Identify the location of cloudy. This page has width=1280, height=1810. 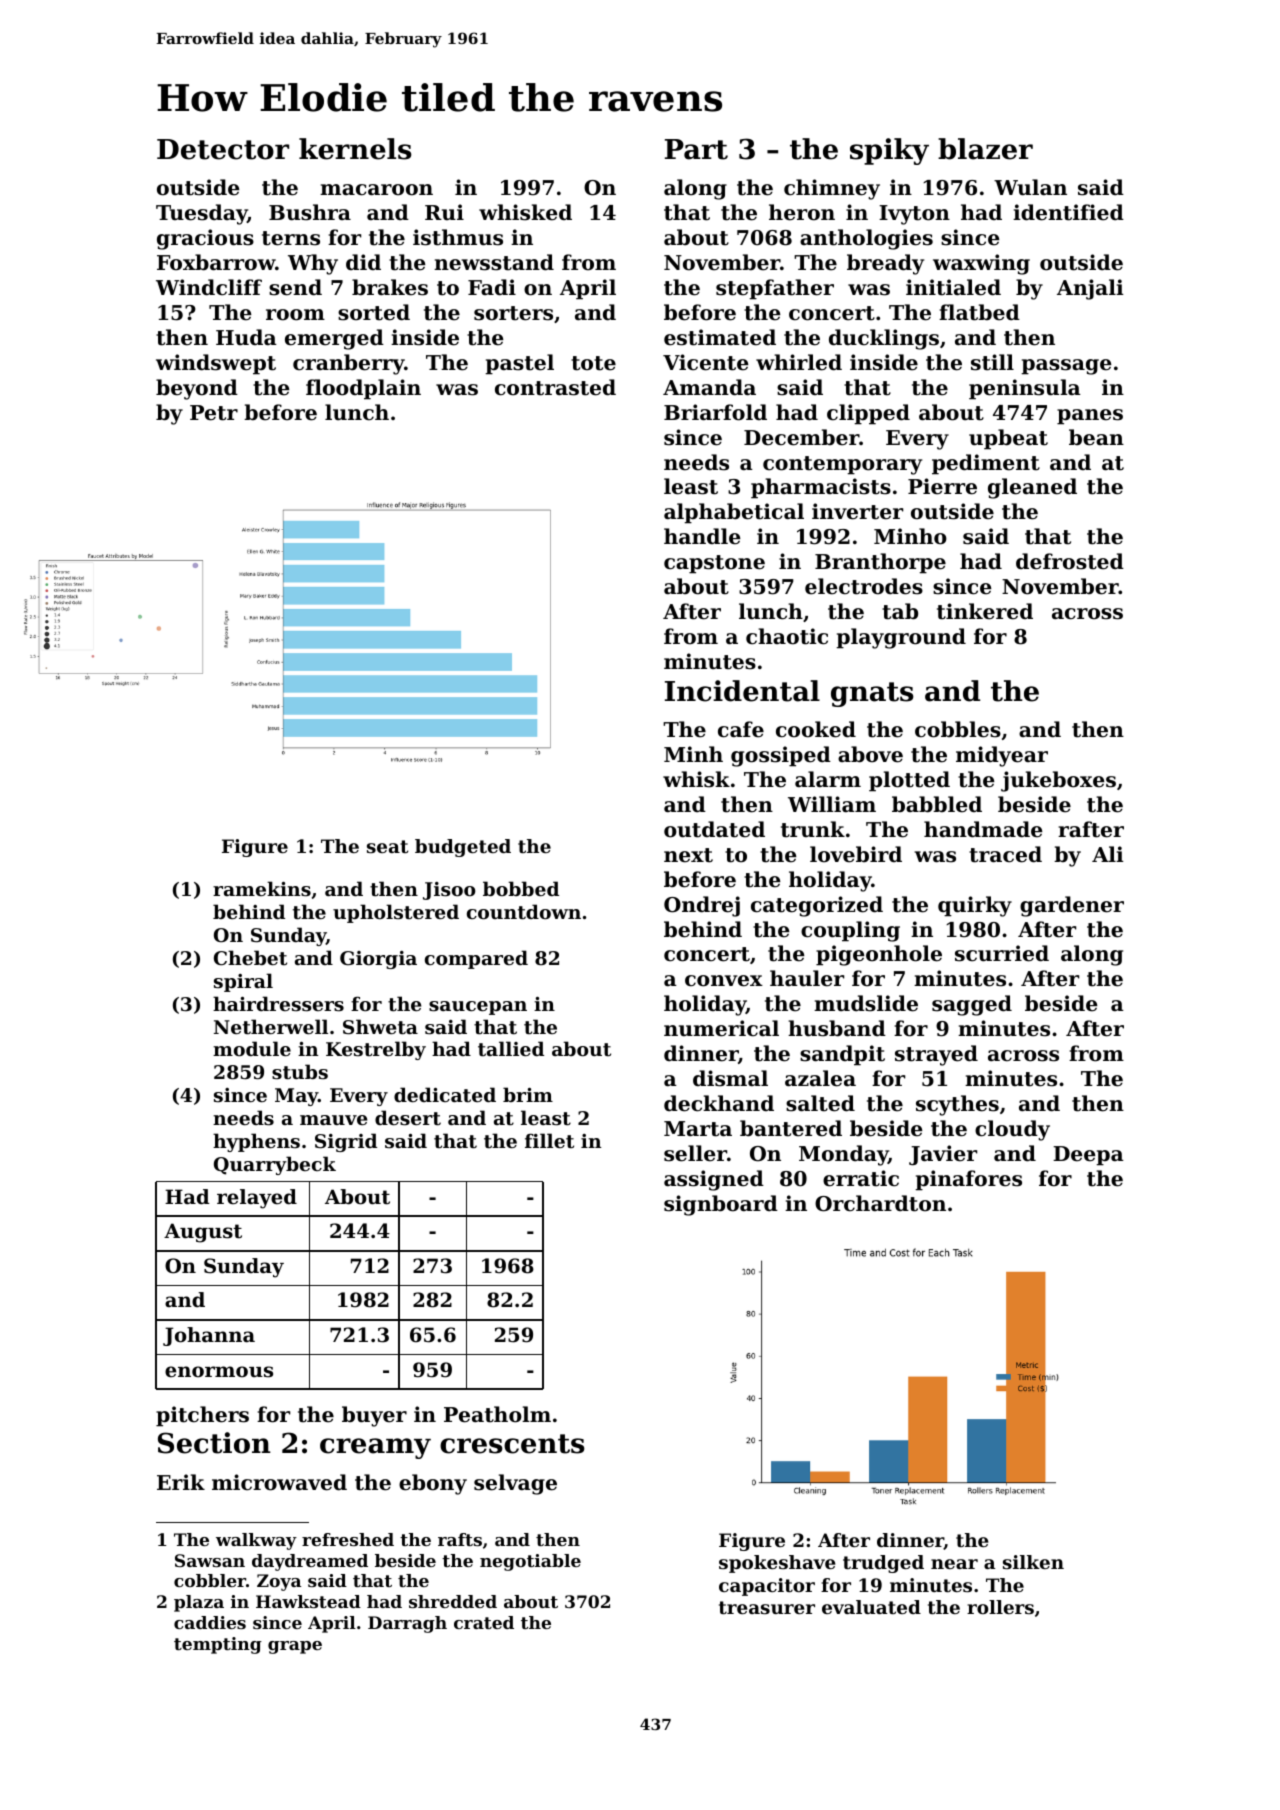
(1012, 1130).
